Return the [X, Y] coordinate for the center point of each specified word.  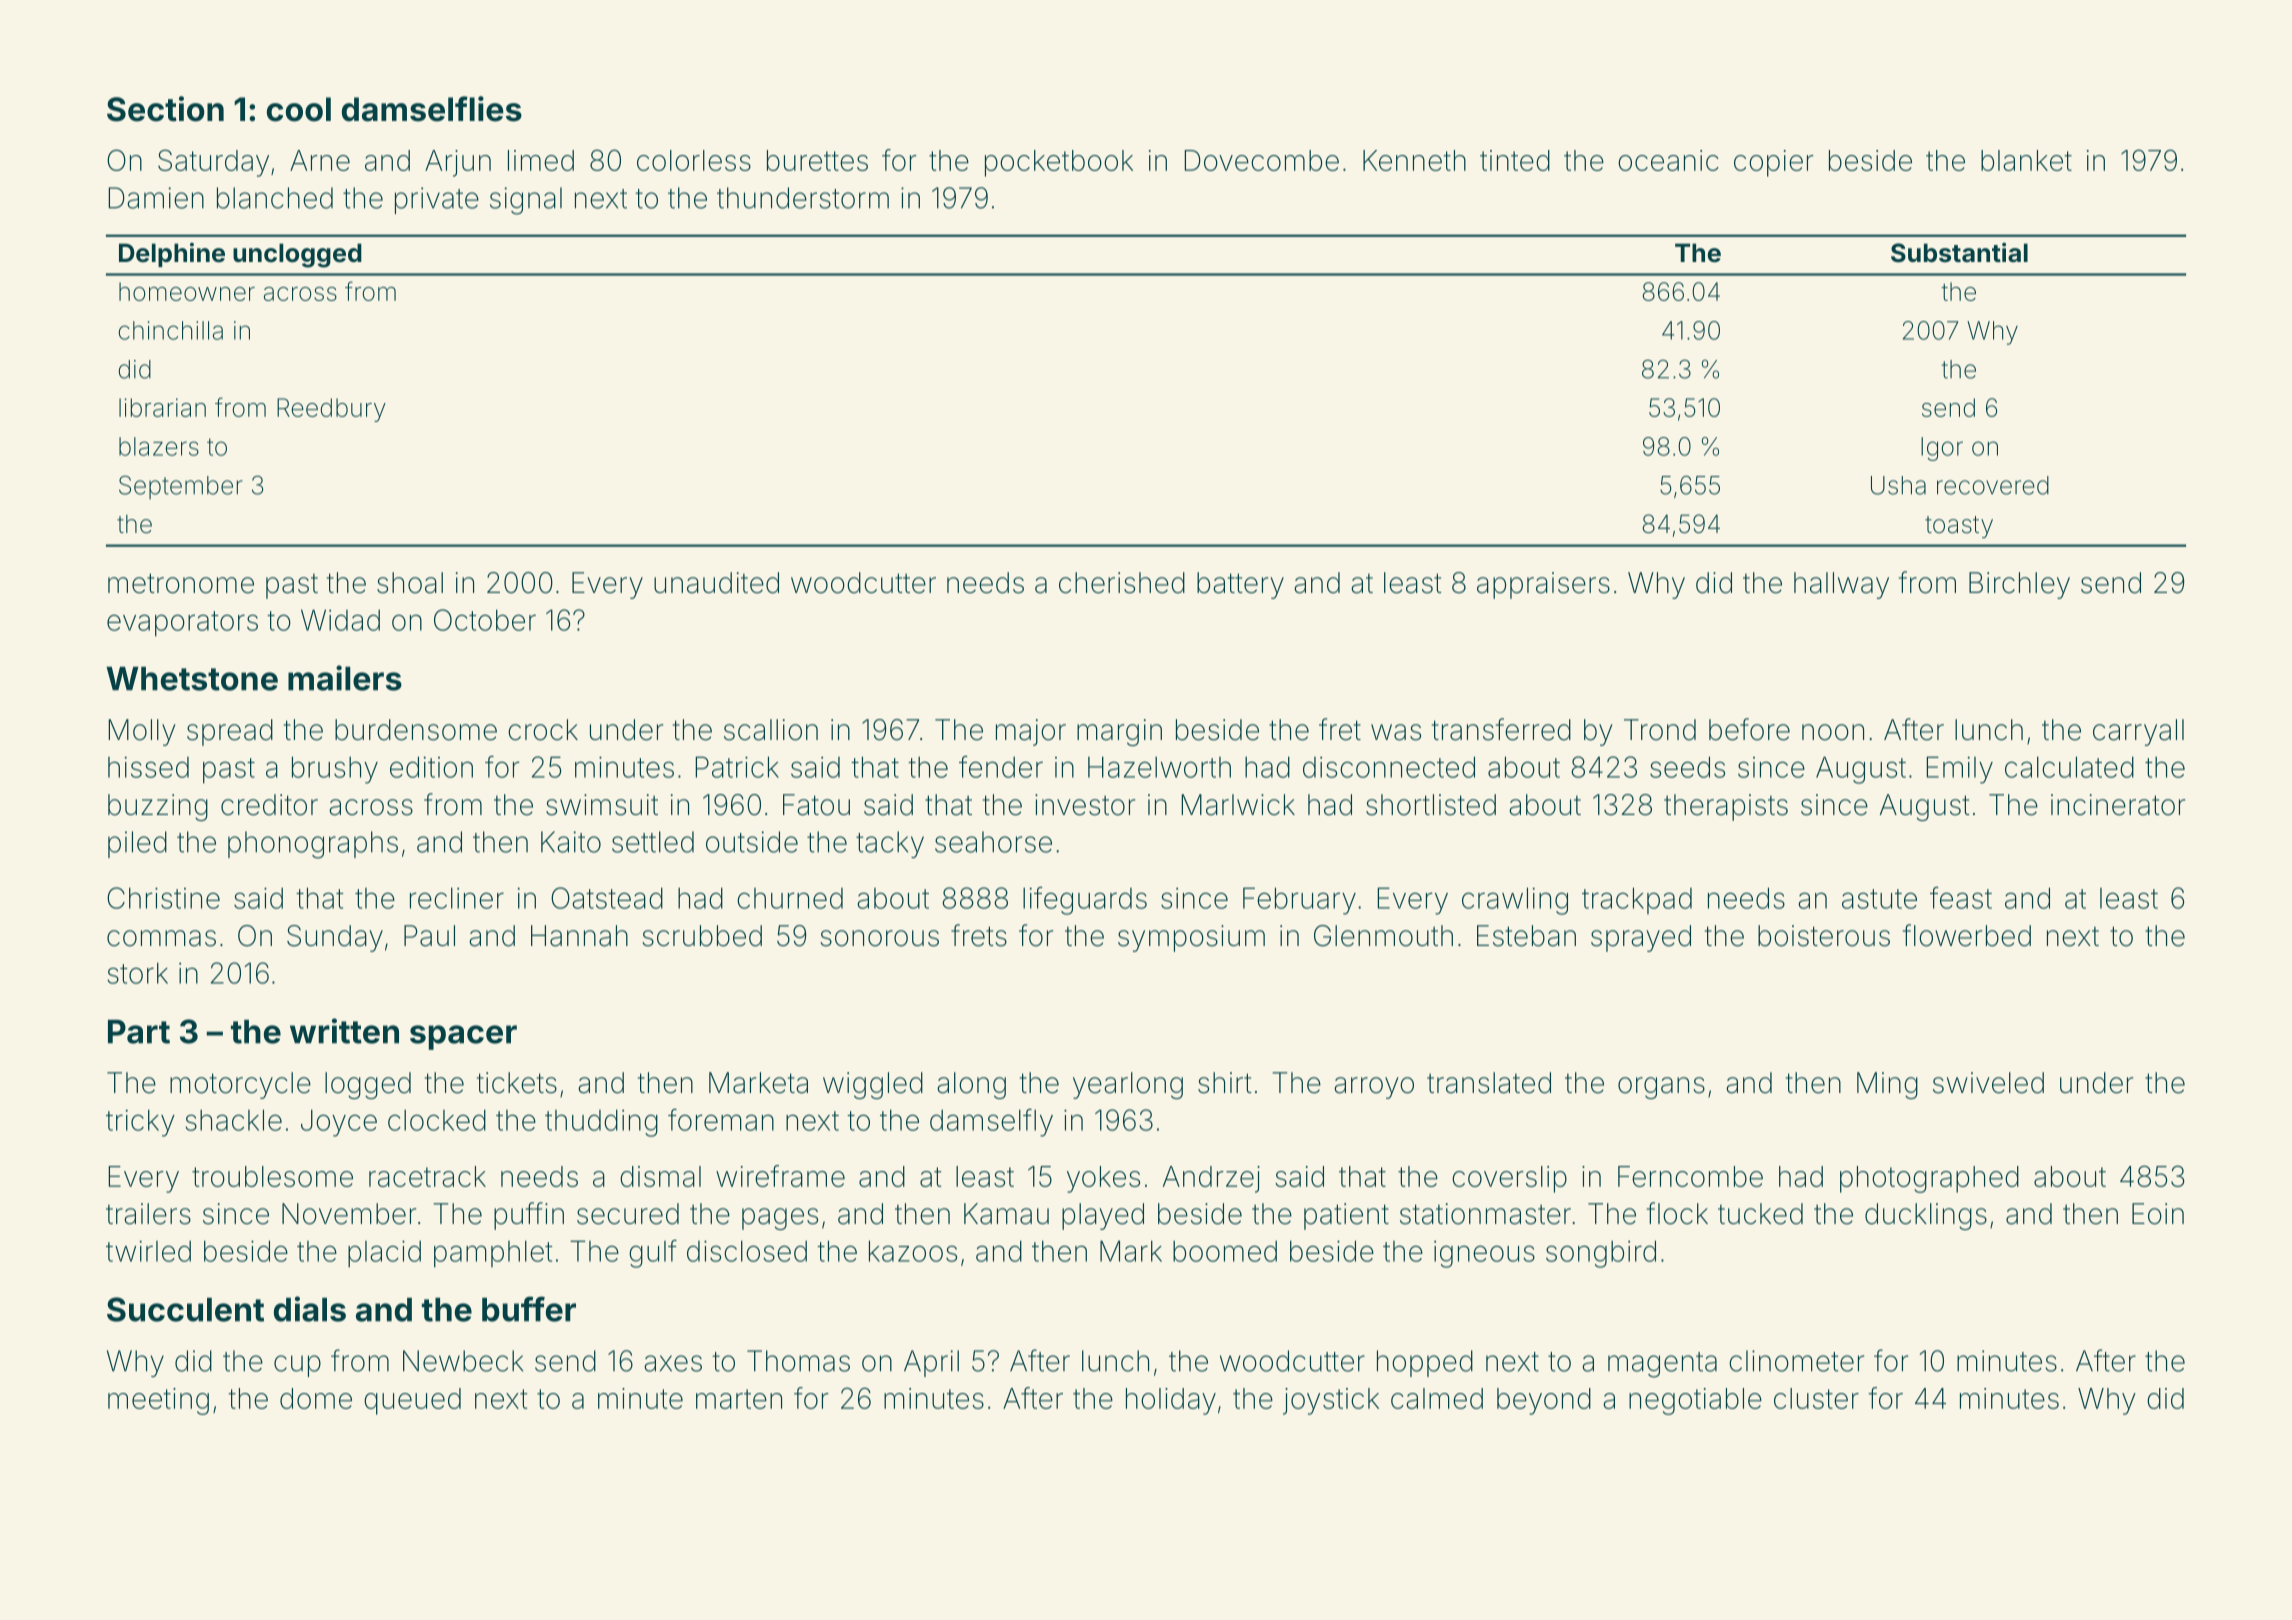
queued [412, 1401]
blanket [2026, 160]
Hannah [579, 936]
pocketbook [1059, 163]
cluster [1816, 1398]
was [1396, 732]
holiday [1171, 1401]
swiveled [1988, 1083]
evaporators [182, 624]
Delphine [172, 255]
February [1299, 901]
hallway [1841, 585]
